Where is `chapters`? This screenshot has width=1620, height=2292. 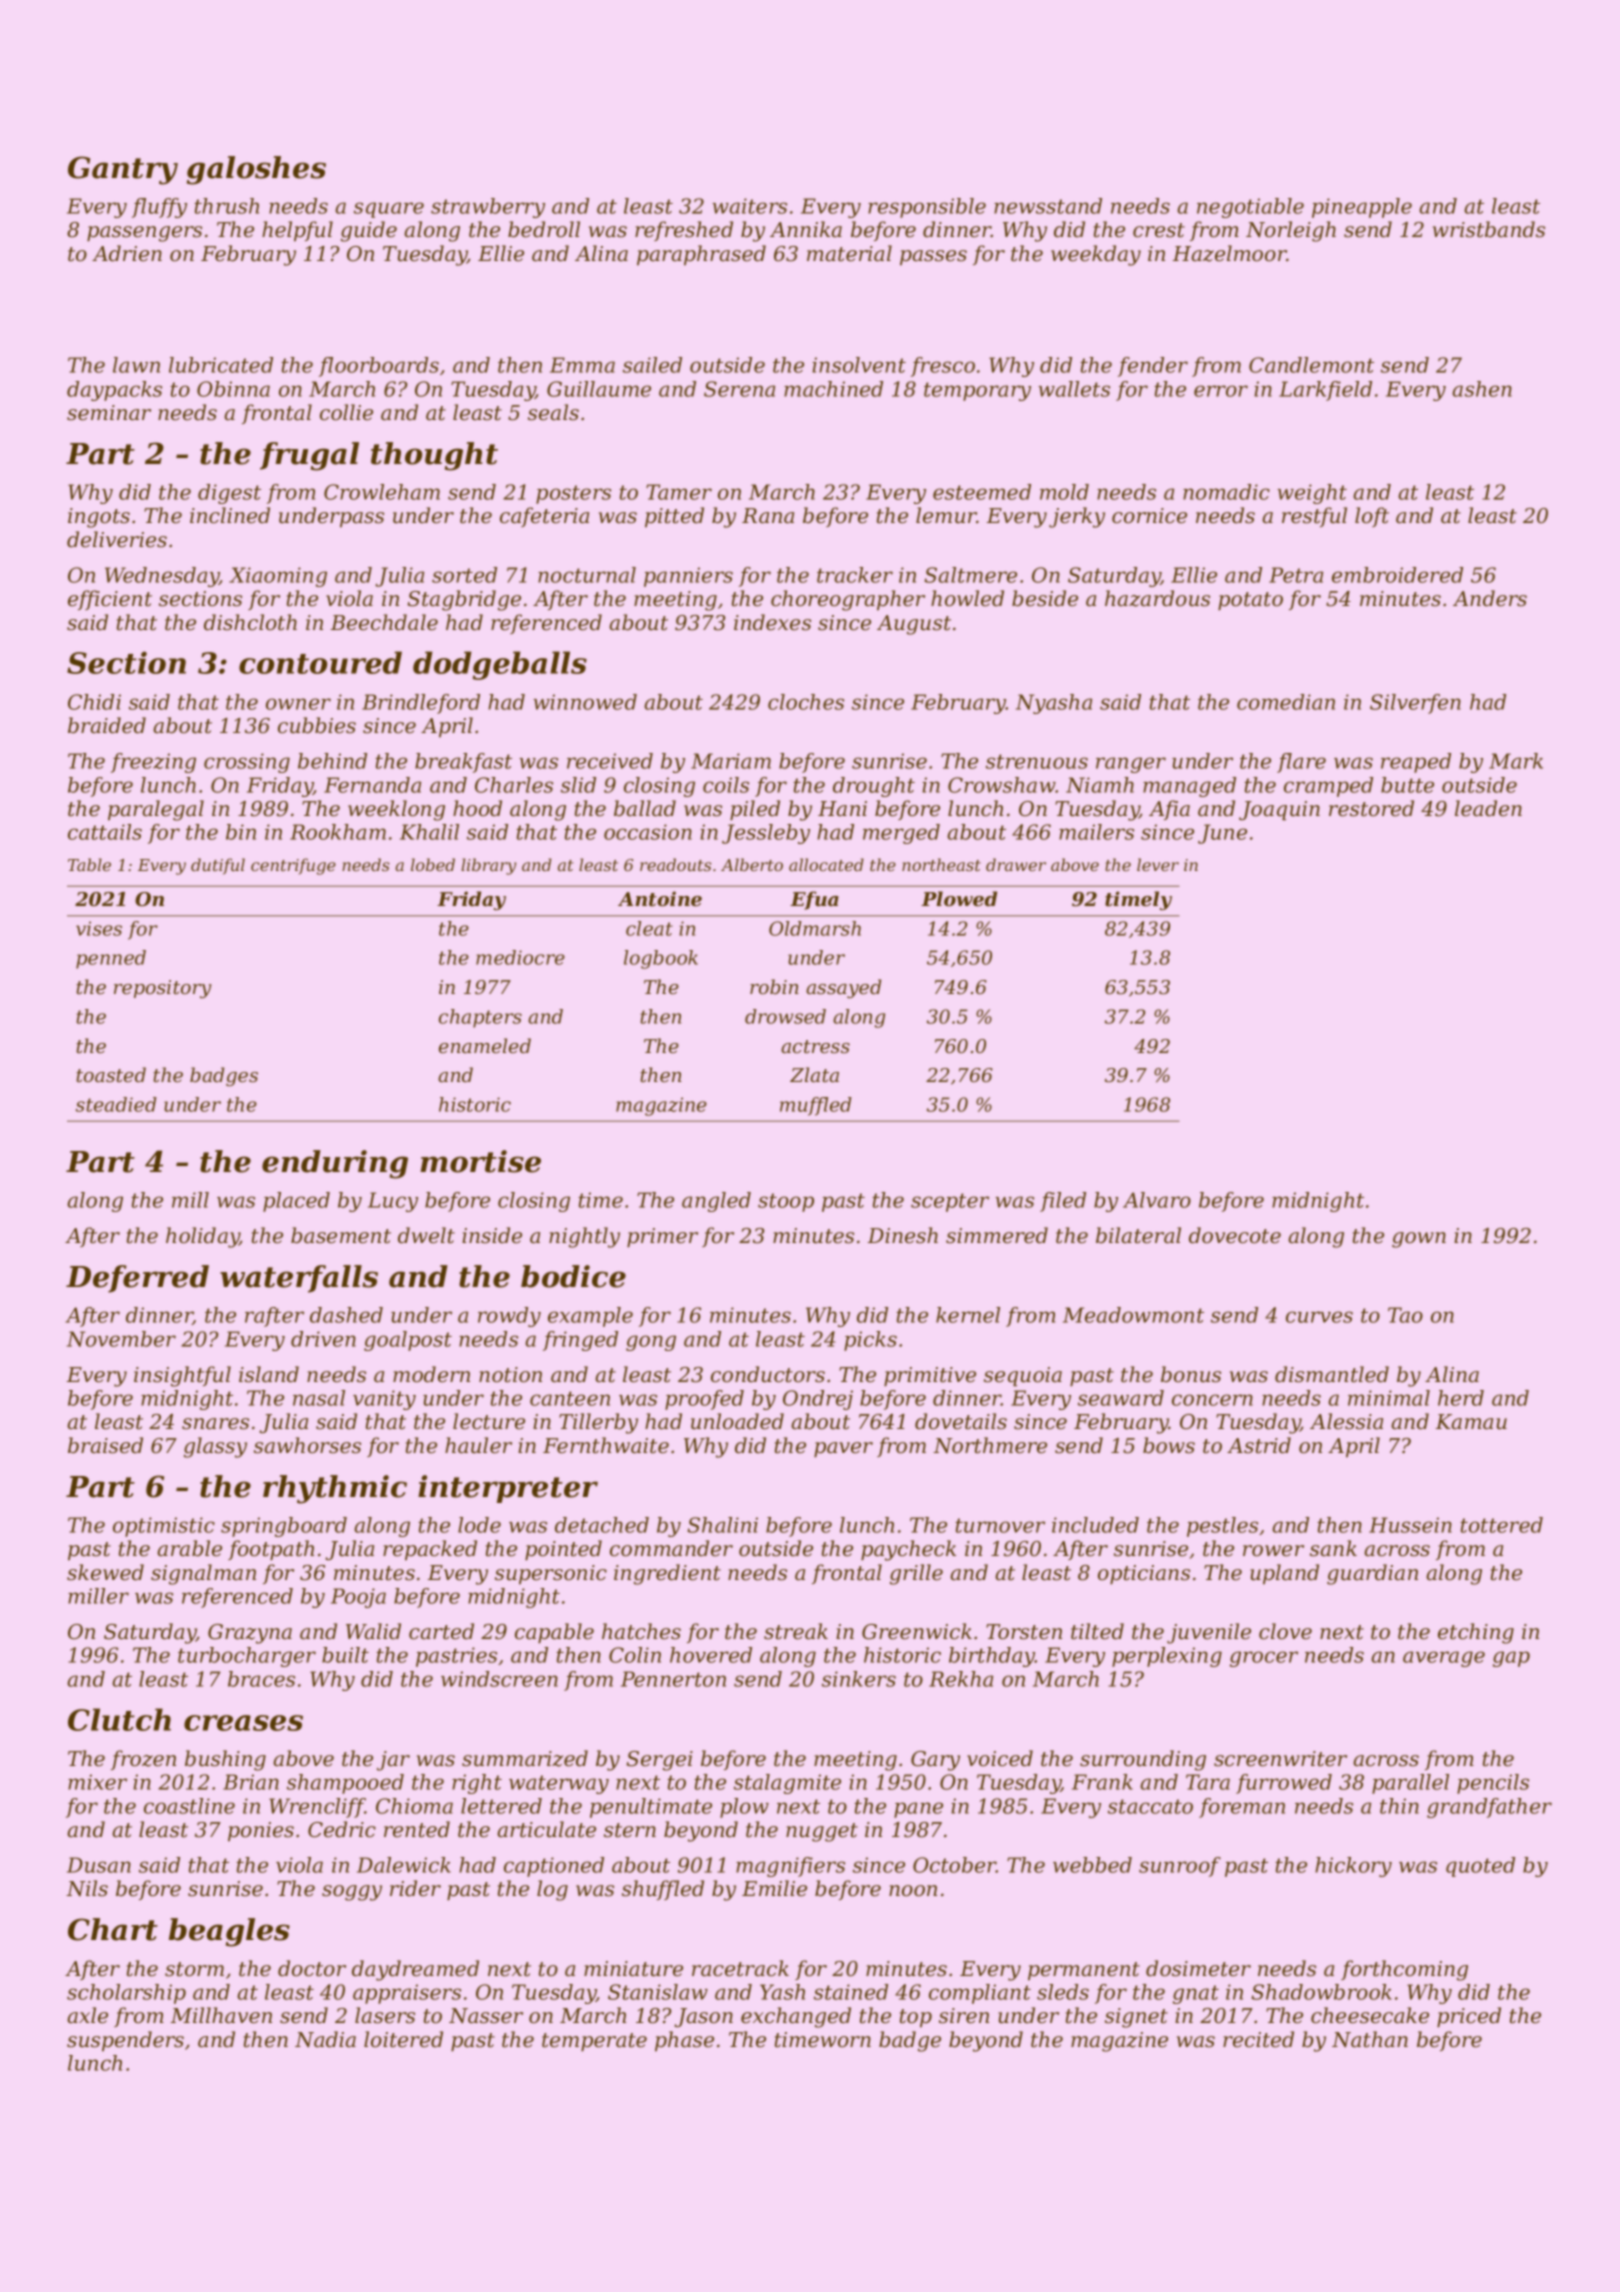 chapters is located at coordinates (480, 1018).
